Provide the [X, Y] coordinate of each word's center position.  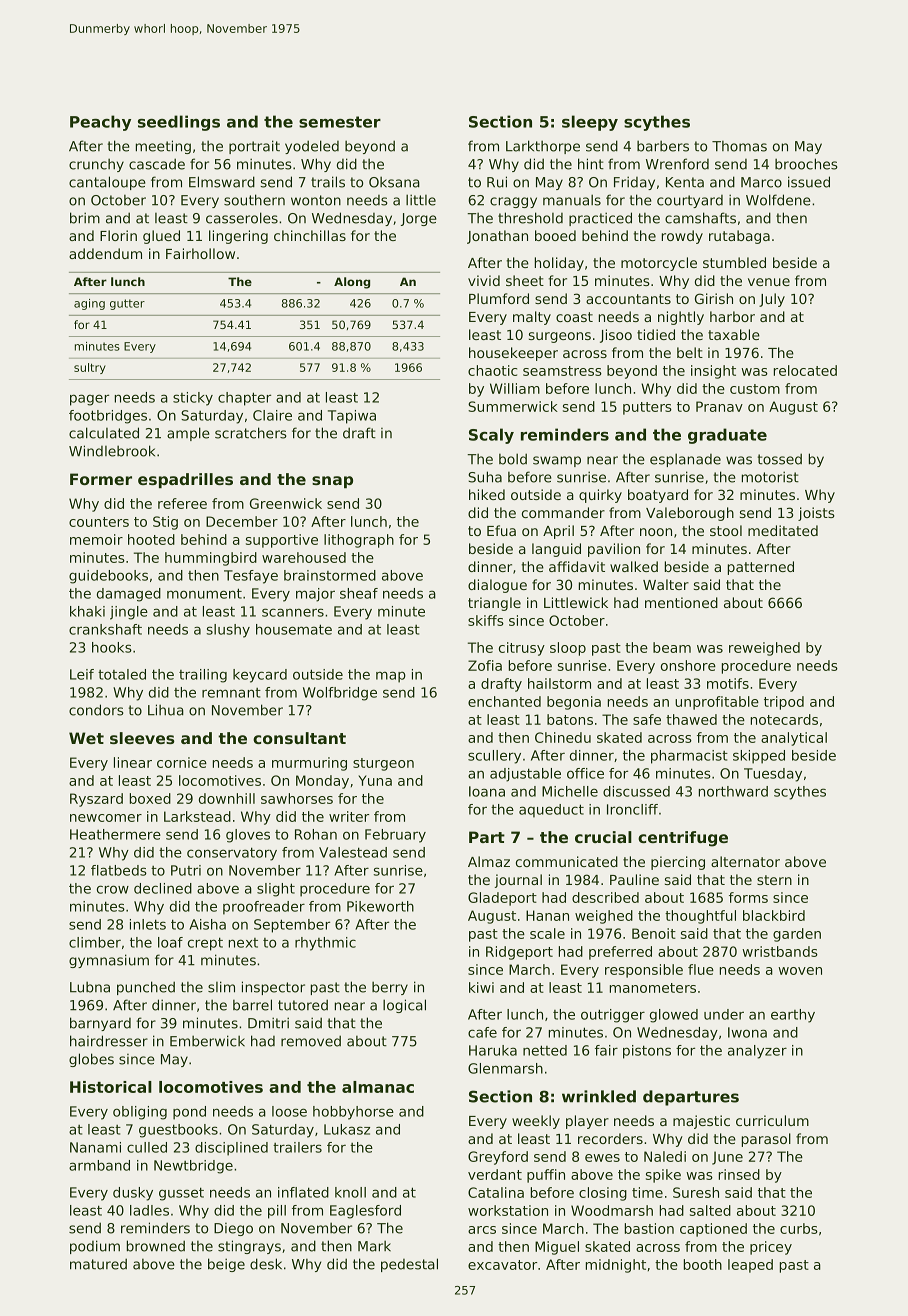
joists [816, 514]
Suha [485, 477]
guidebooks [108, 577]
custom [755, 389]
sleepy [590, 123]
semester [340, 122]
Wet [86, 738]
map [391, 677]
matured [98, 1264]
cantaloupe [107, 183]
